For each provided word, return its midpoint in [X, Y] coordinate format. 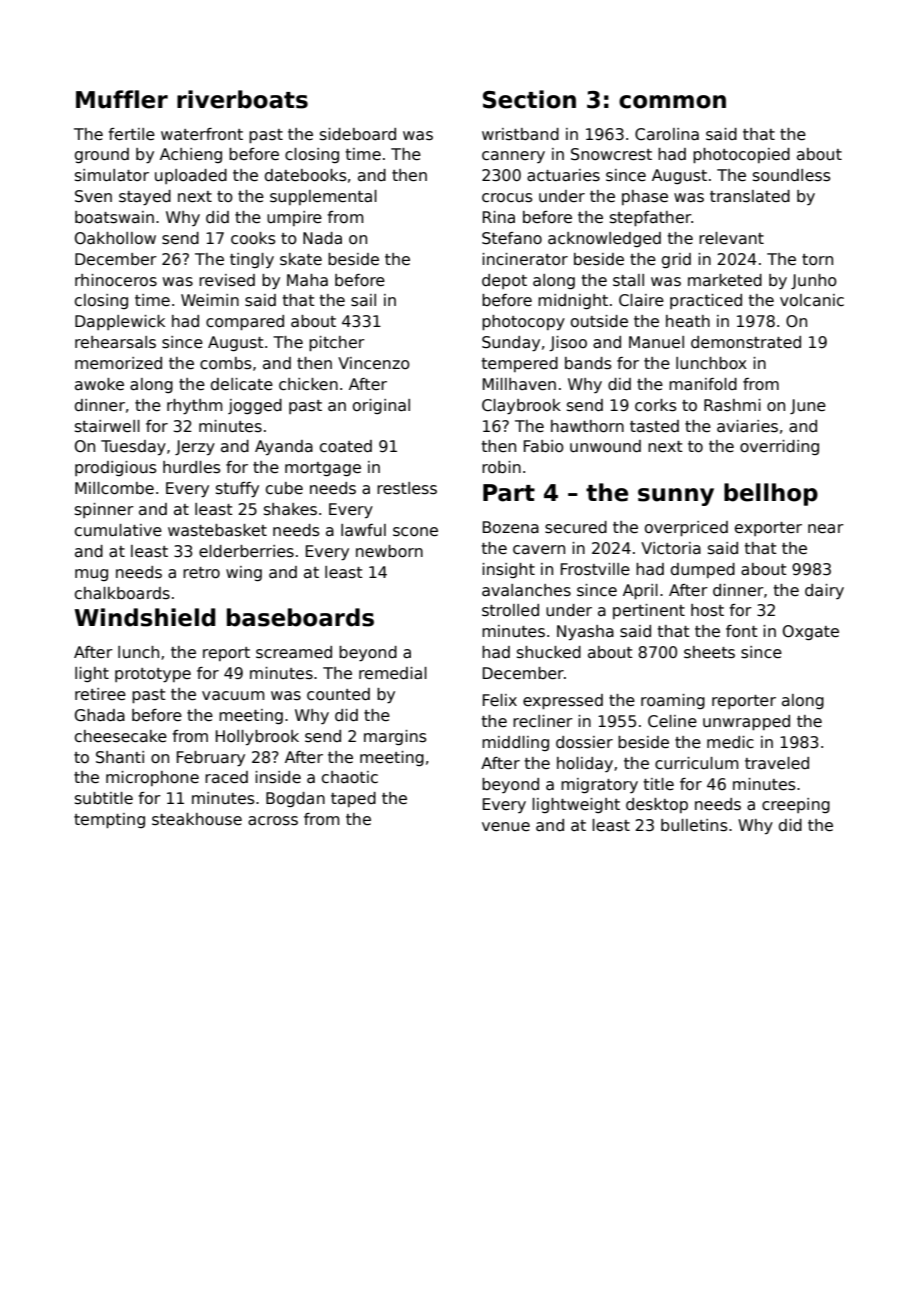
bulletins [694, 825]
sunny [676, 497]
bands [588, 363]
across [273, 821]
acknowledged [604, 239]
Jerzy [195, 447]
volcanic [812, 300]
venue [506, 826]
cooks [253, 238]
